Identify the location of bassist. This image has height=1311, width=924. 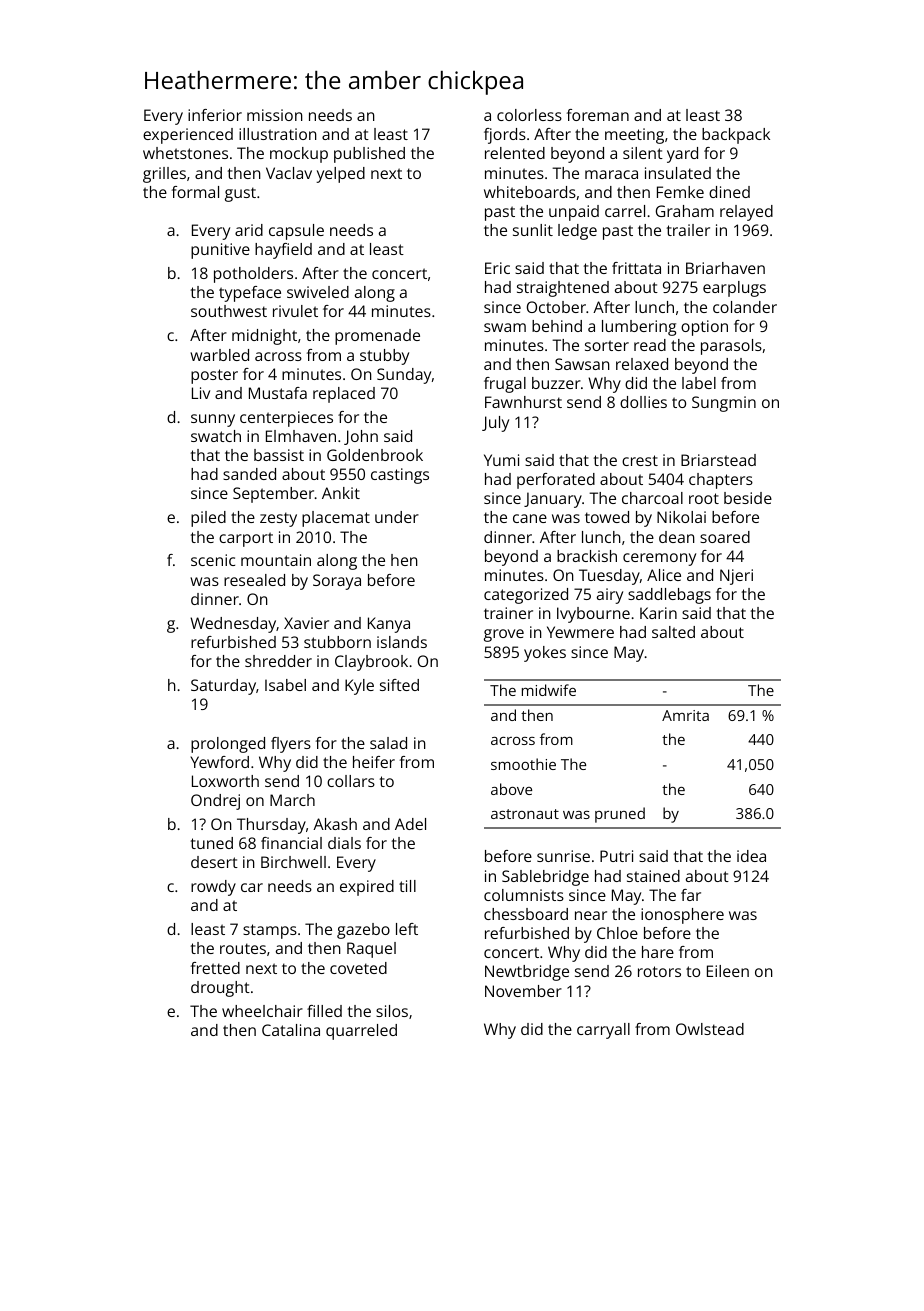
(279, 455).
